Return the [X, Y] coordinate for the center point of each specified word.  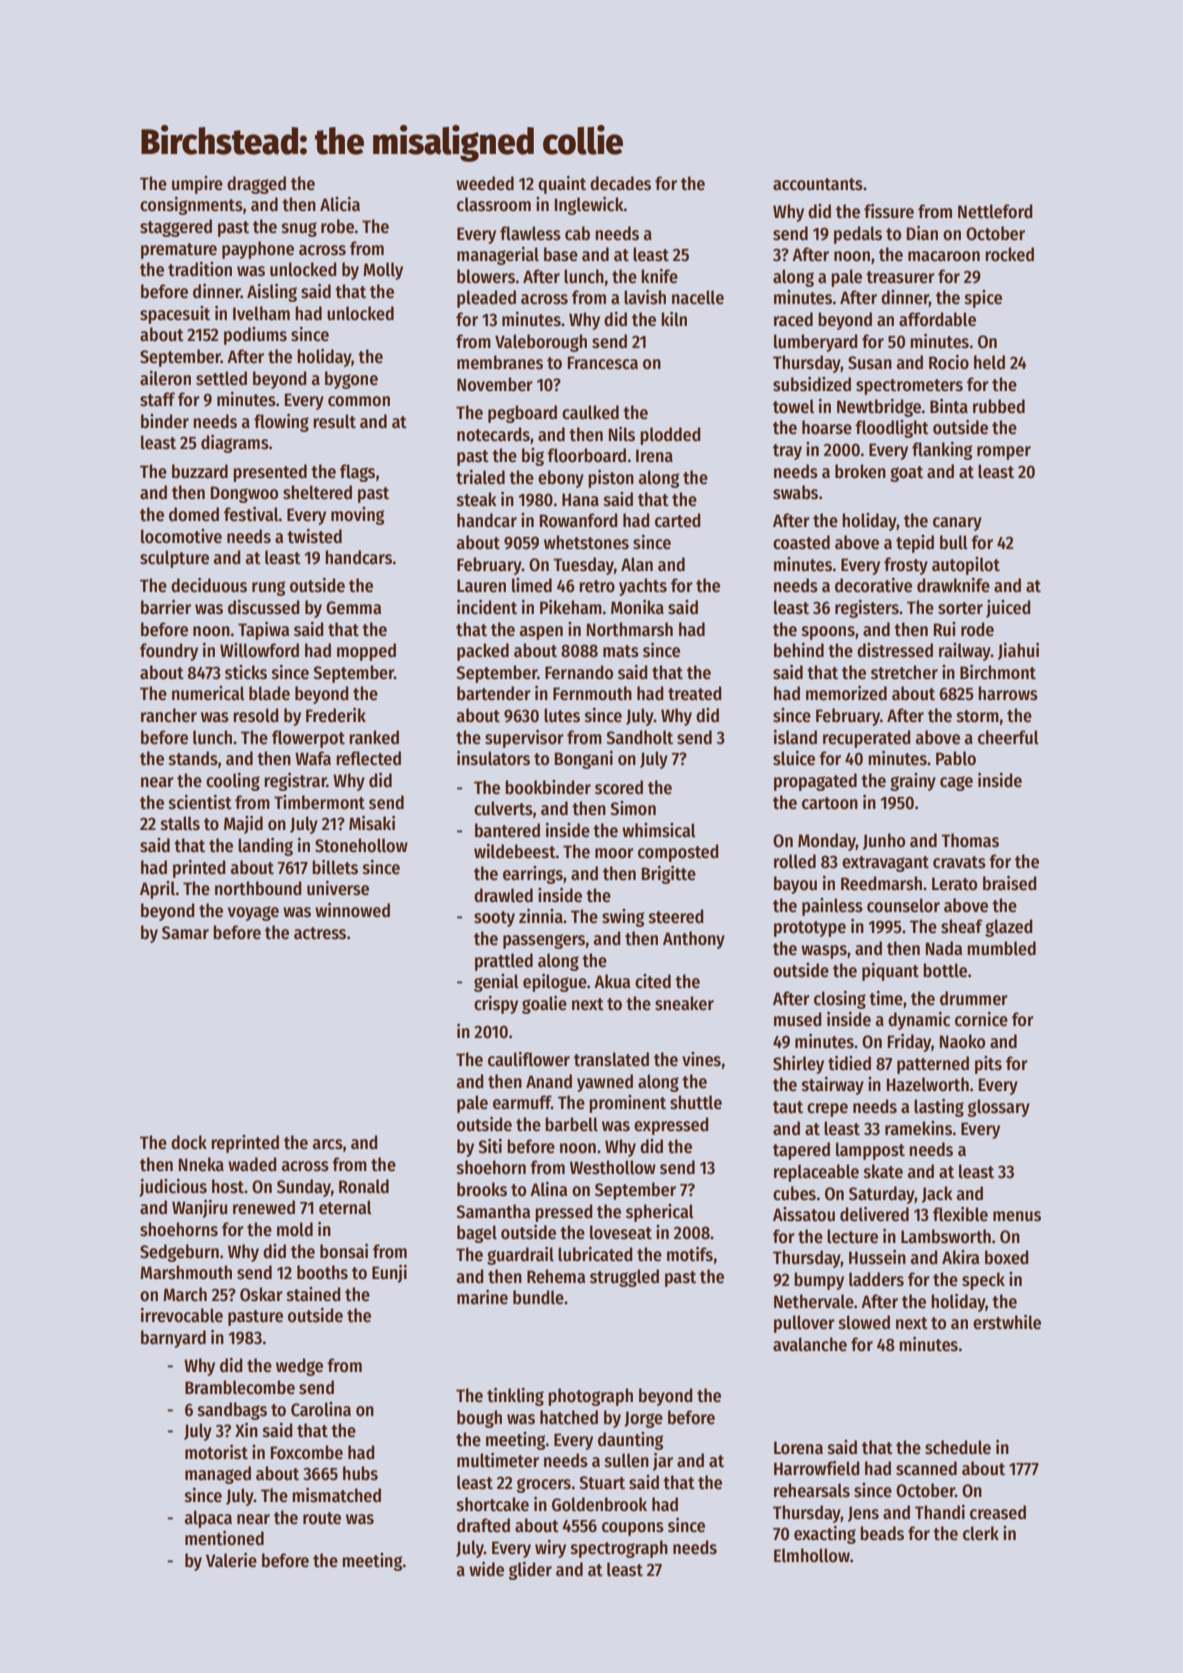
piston [611, 479]
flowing [281, 423]
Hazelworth [928, 1084]
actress [320, 933]
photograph [590, 1397]
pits [988, 1065]
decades [620, 183]
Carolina [321, 1409]
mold [295, 1229]
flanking [942, 451]
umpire [197, 185]
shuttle [696, 1102]
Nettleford [995, 211]
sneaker [684, 1003]
